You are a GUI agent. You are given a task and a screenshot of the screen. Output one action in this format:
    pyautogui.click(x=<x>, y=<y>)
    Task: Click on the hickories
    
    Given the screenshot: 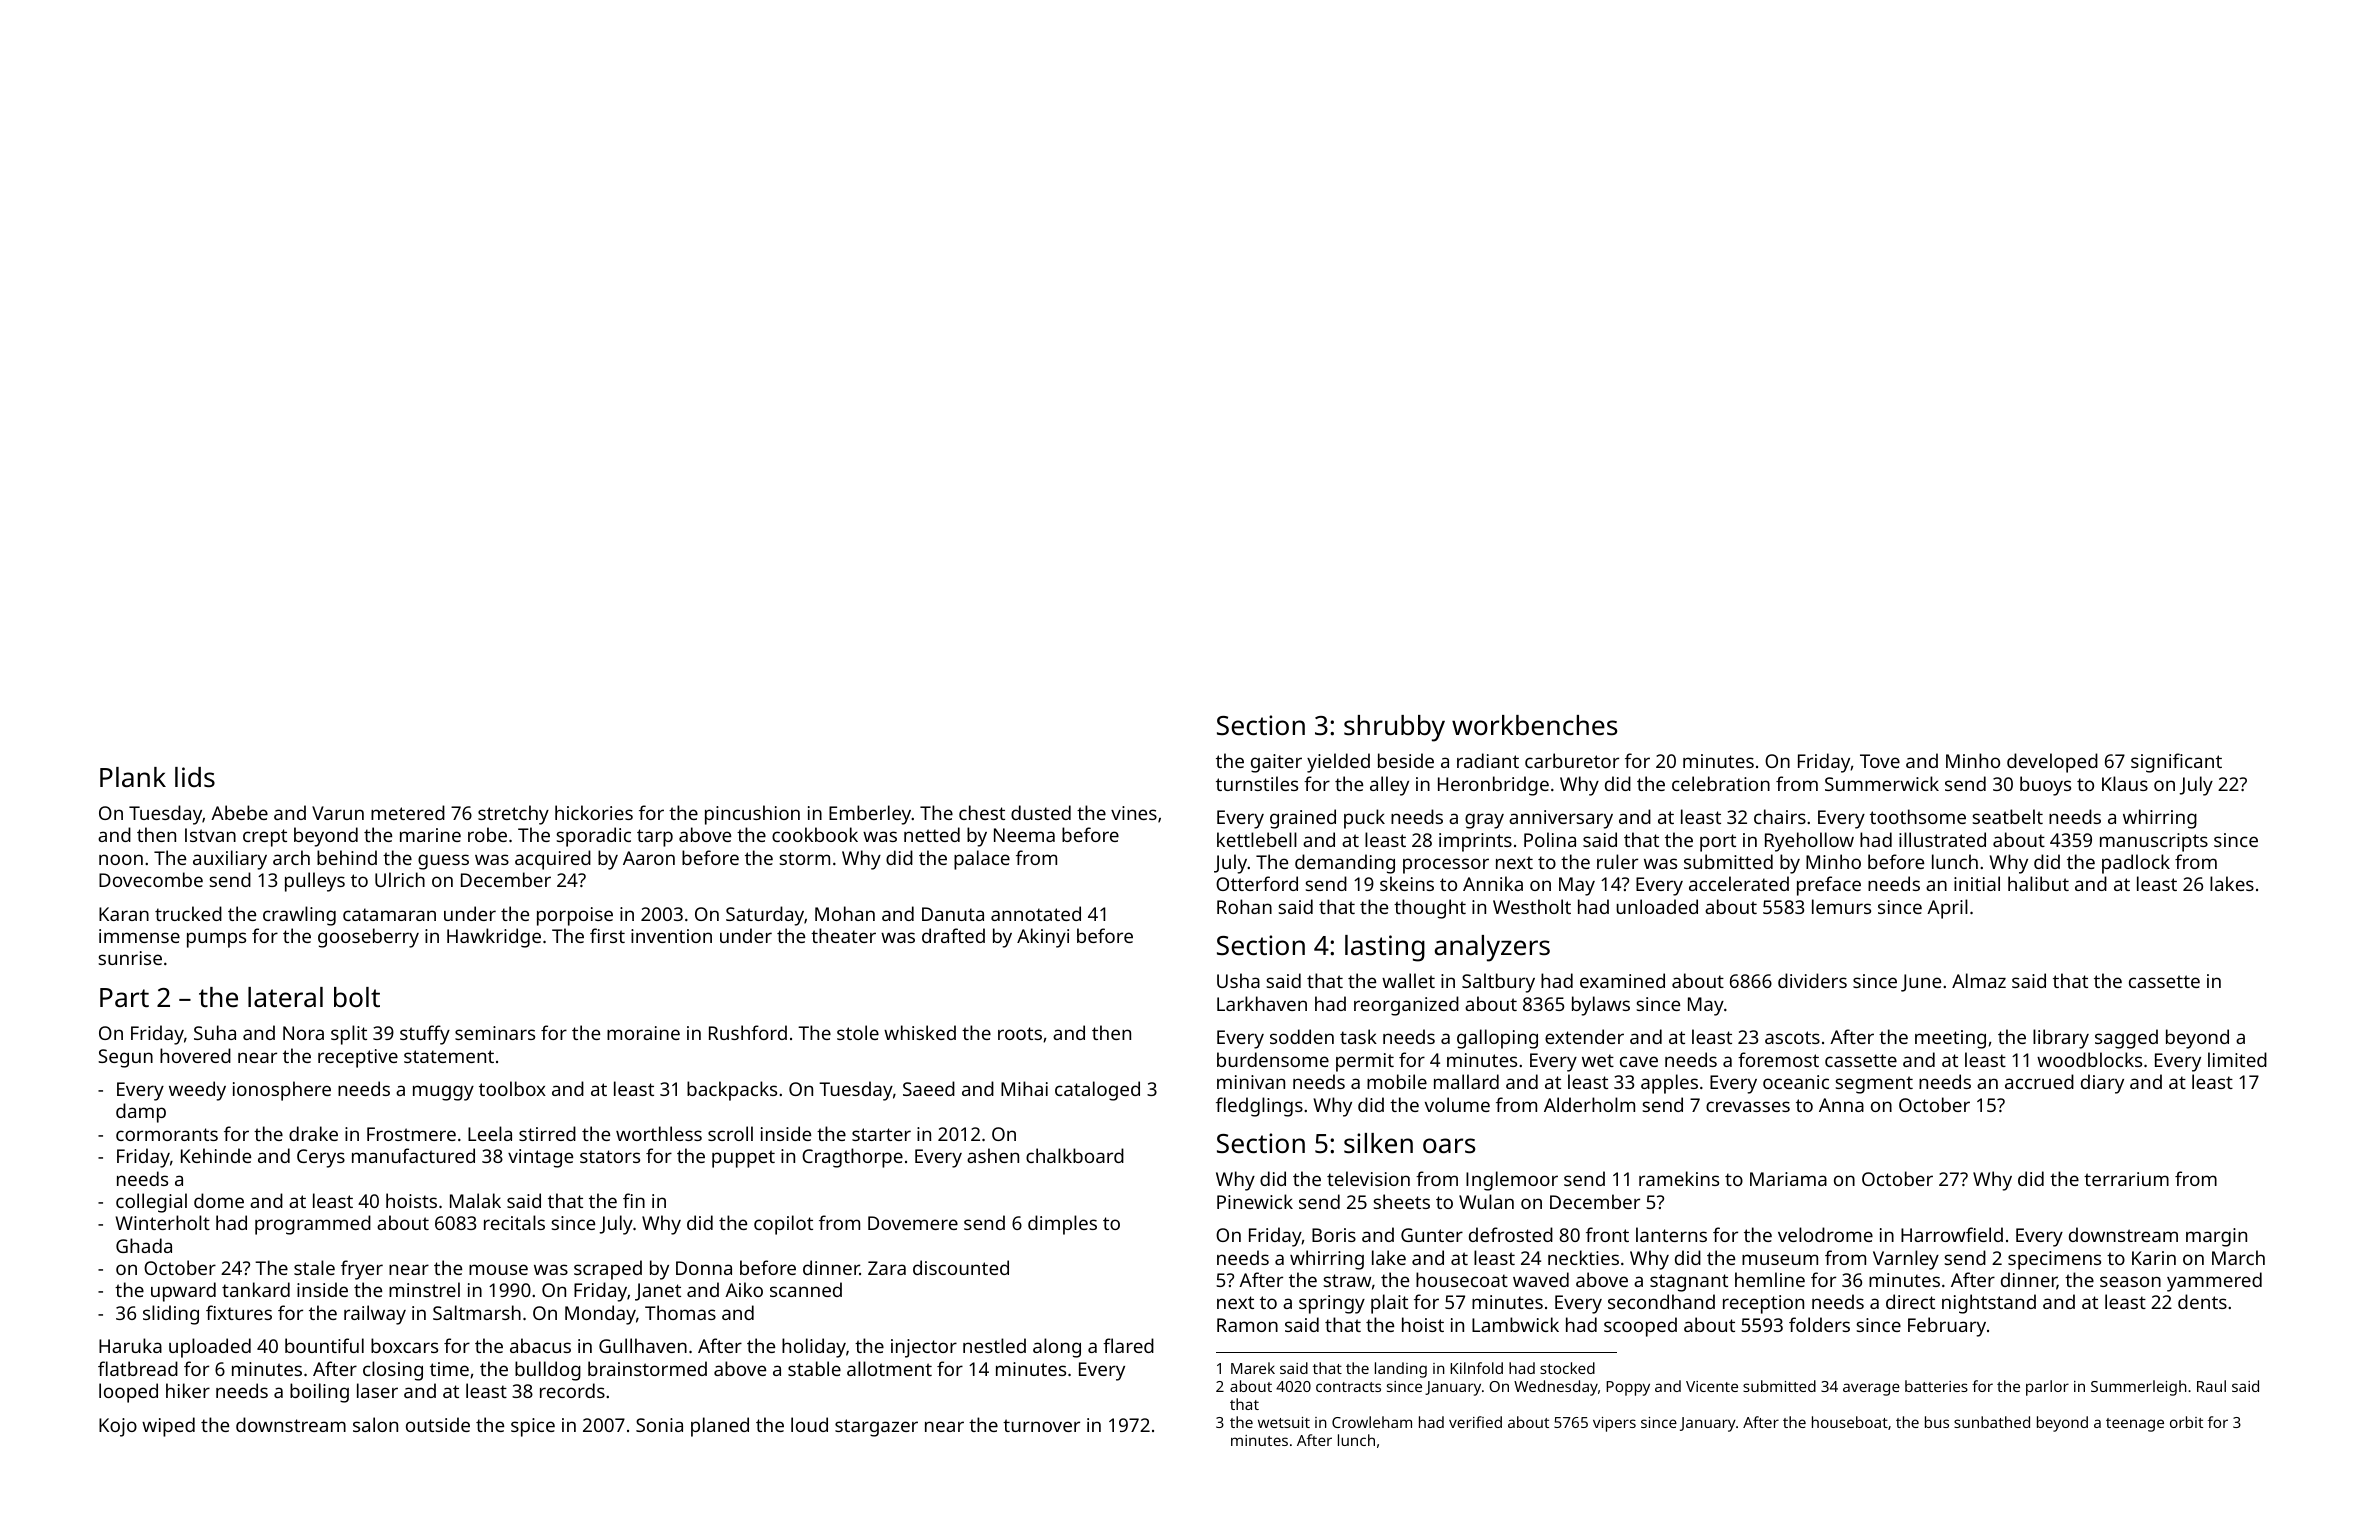 What is the action you would take?
    pyautogui.click(x=594, y=812)
